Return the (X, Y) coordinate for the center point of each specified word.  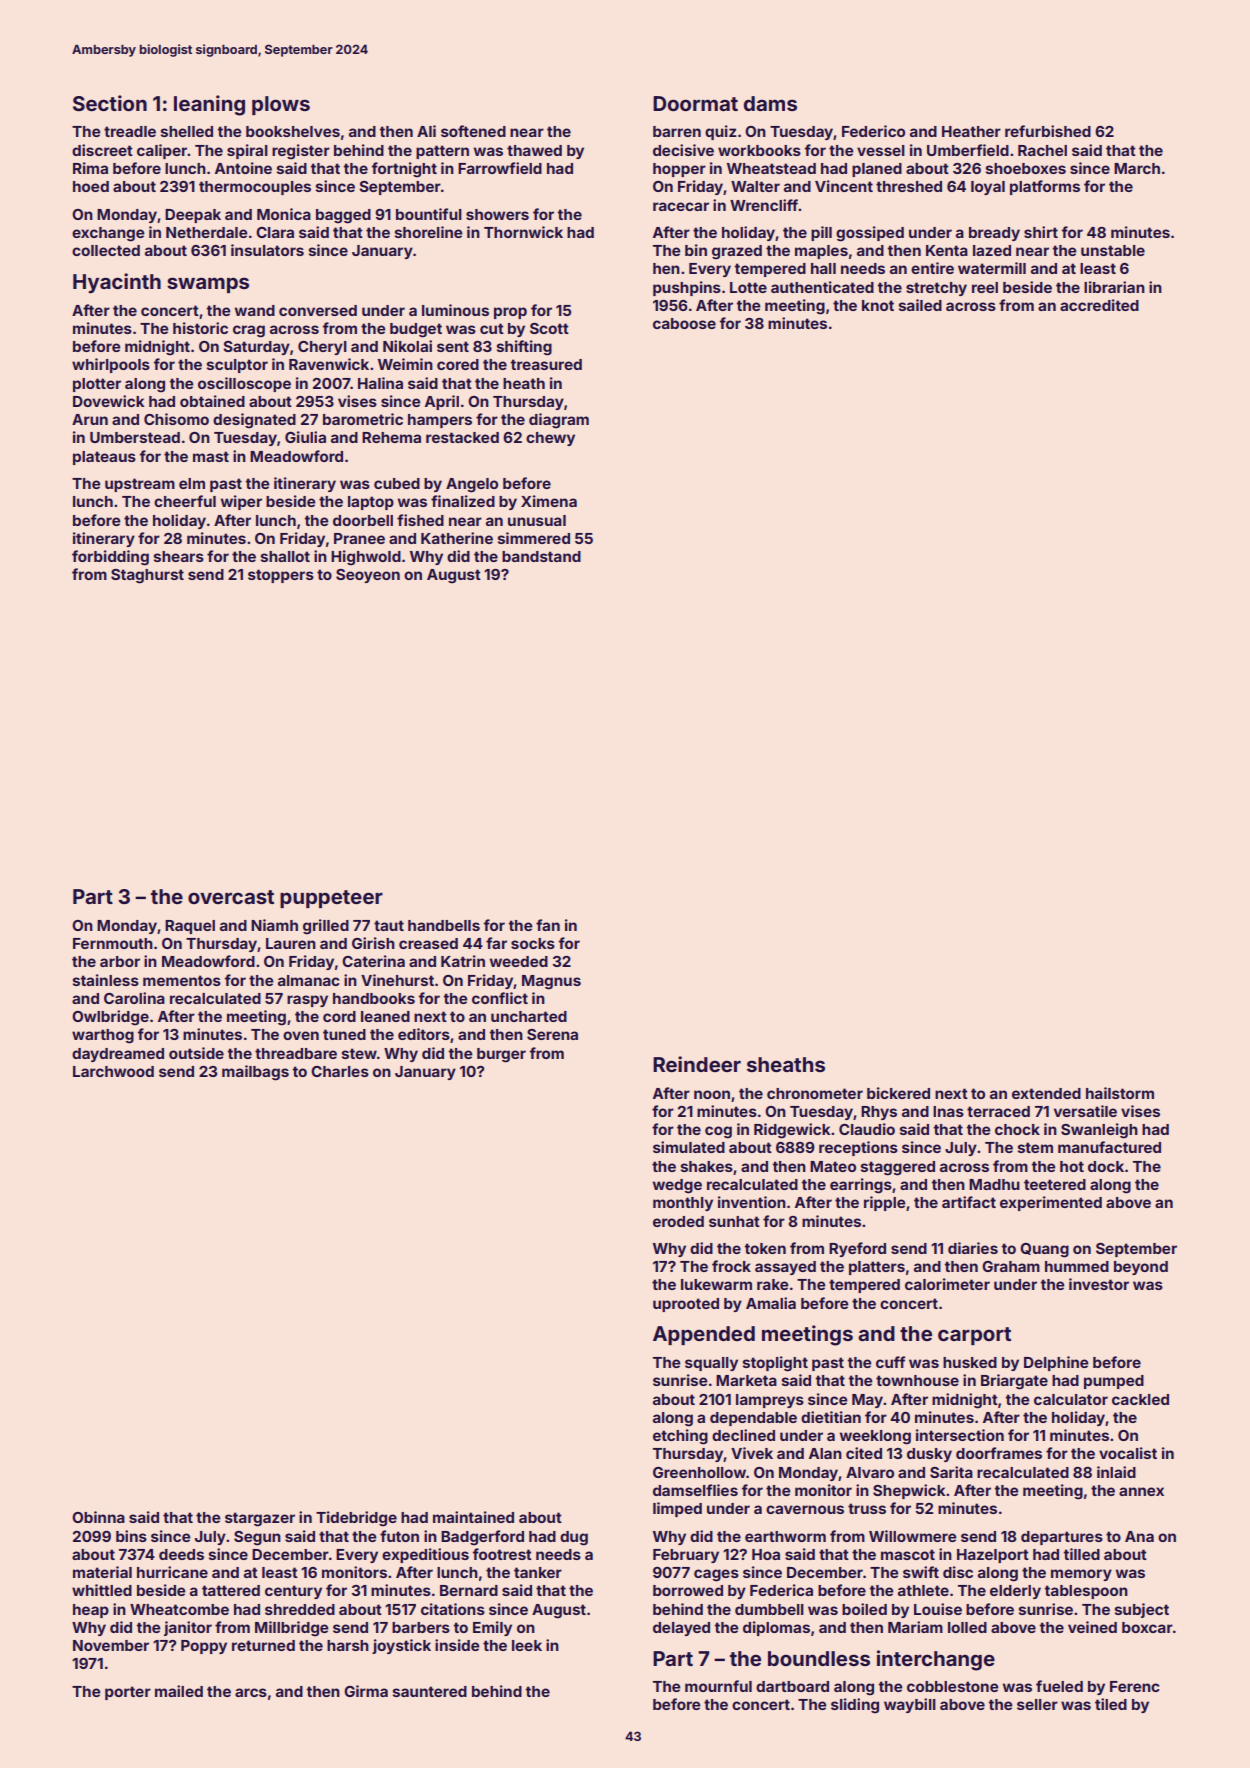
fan (548, 925)
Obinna (98, 1517)
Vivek (752, 1453)
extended (1046, 1093)
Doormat (695, 103)
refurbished (1048, 131)
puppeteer (331, 899)
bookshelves (293, 131)
